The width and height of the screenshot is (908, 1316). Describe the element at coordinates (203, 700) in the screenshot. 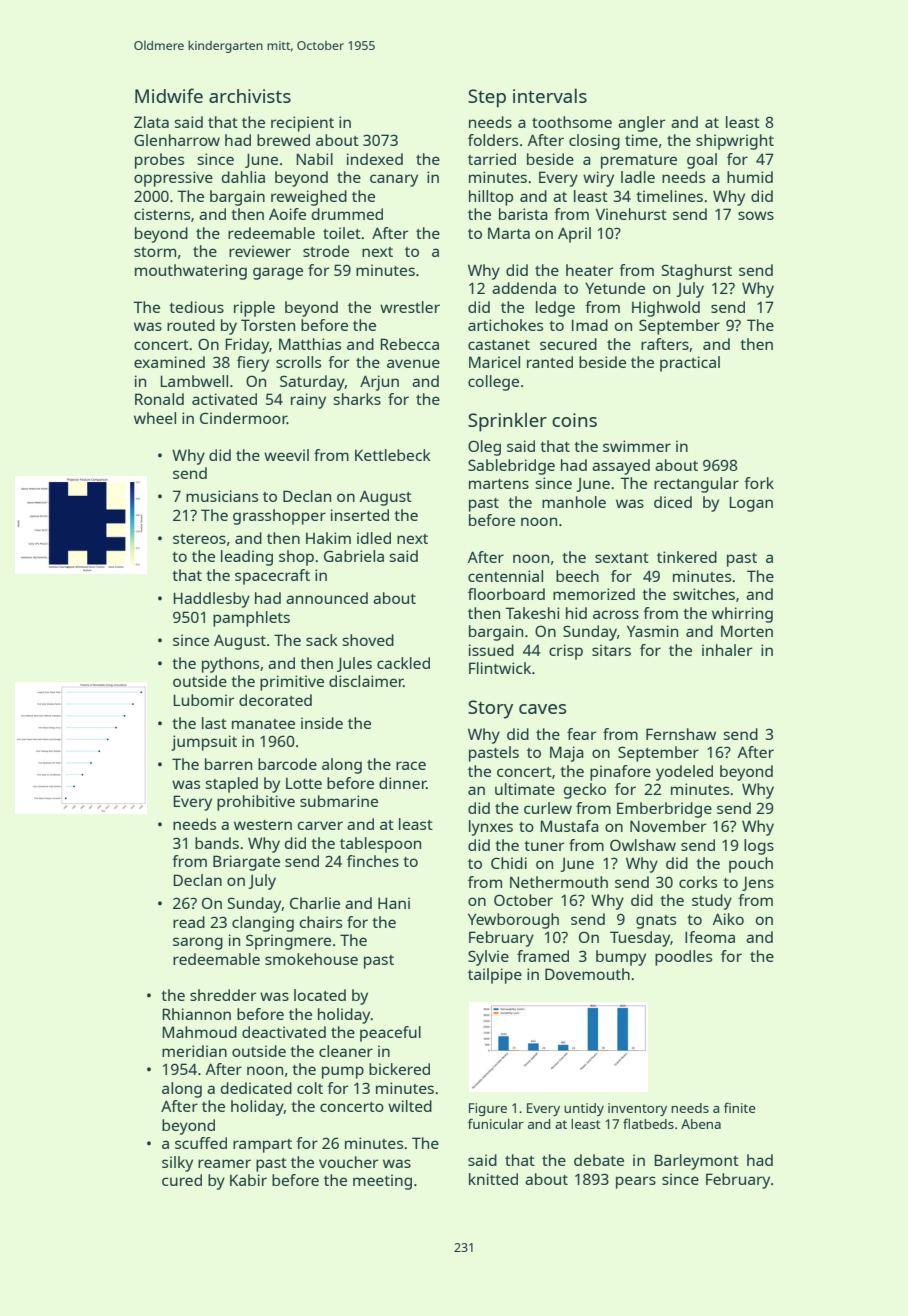

I see `Lubomir` at that location.
